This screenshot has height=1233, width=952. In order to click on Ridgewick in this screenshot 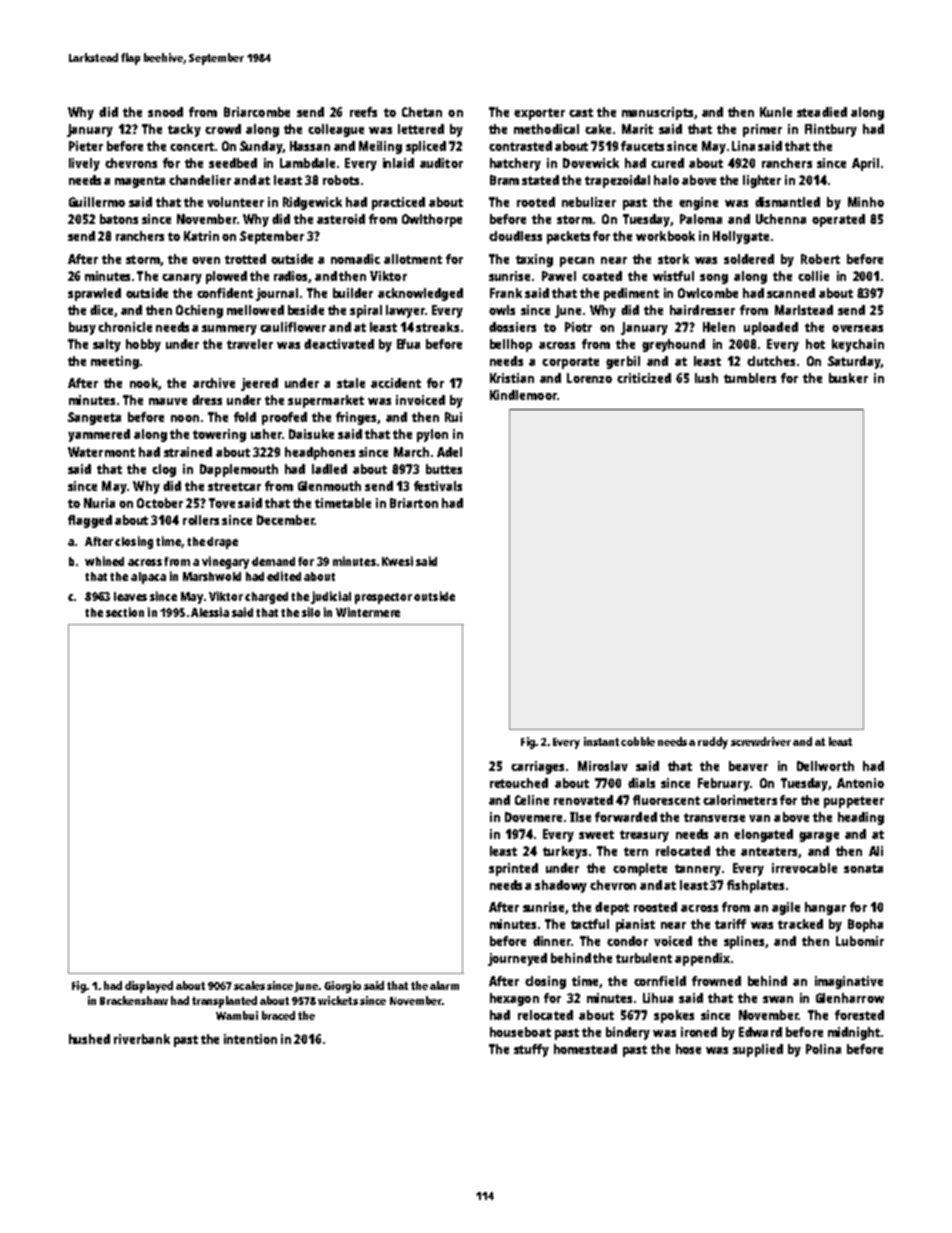, I will do `click(312, 203)`.
